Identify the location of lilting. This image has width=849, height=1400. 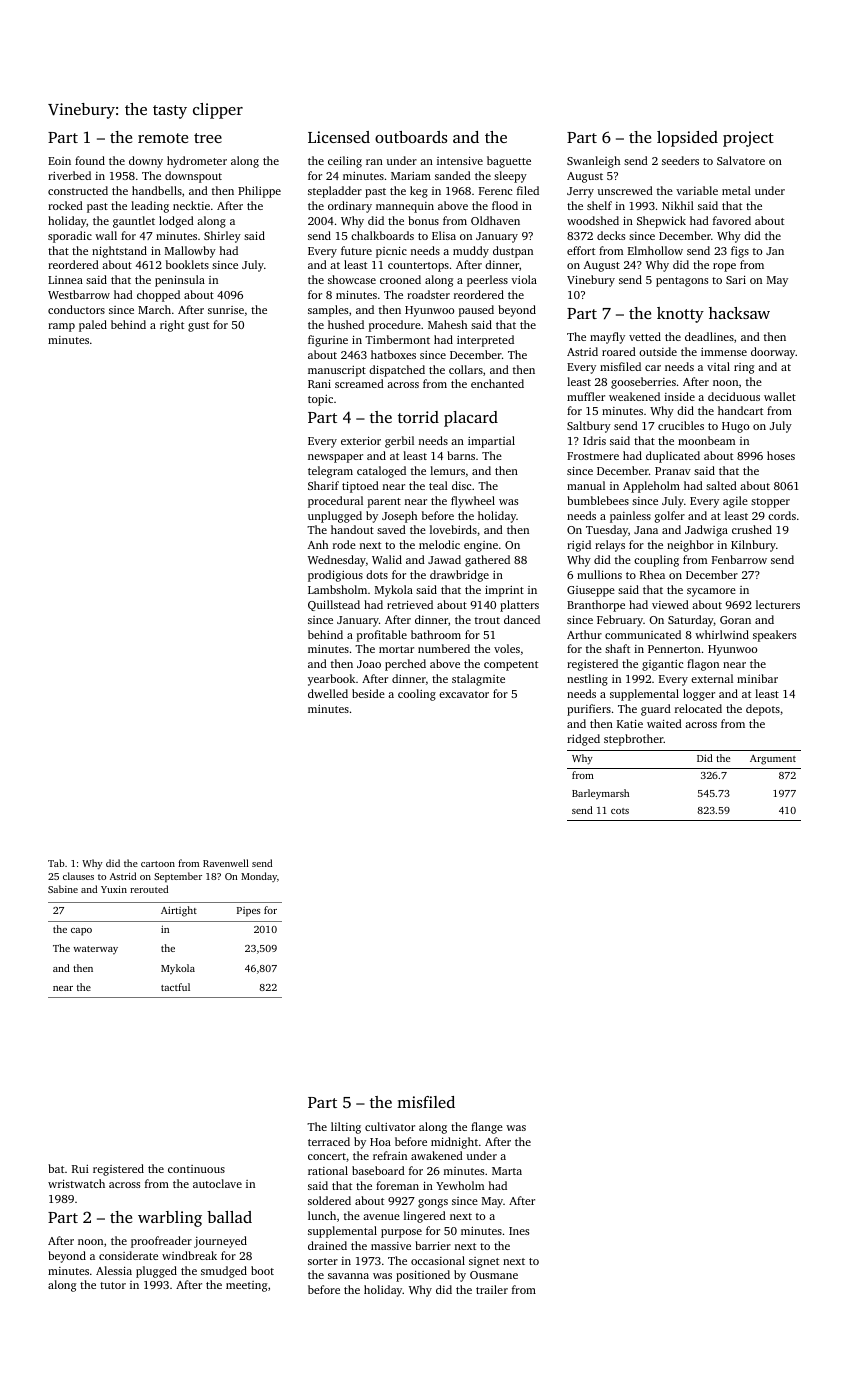
(346, 1128).
